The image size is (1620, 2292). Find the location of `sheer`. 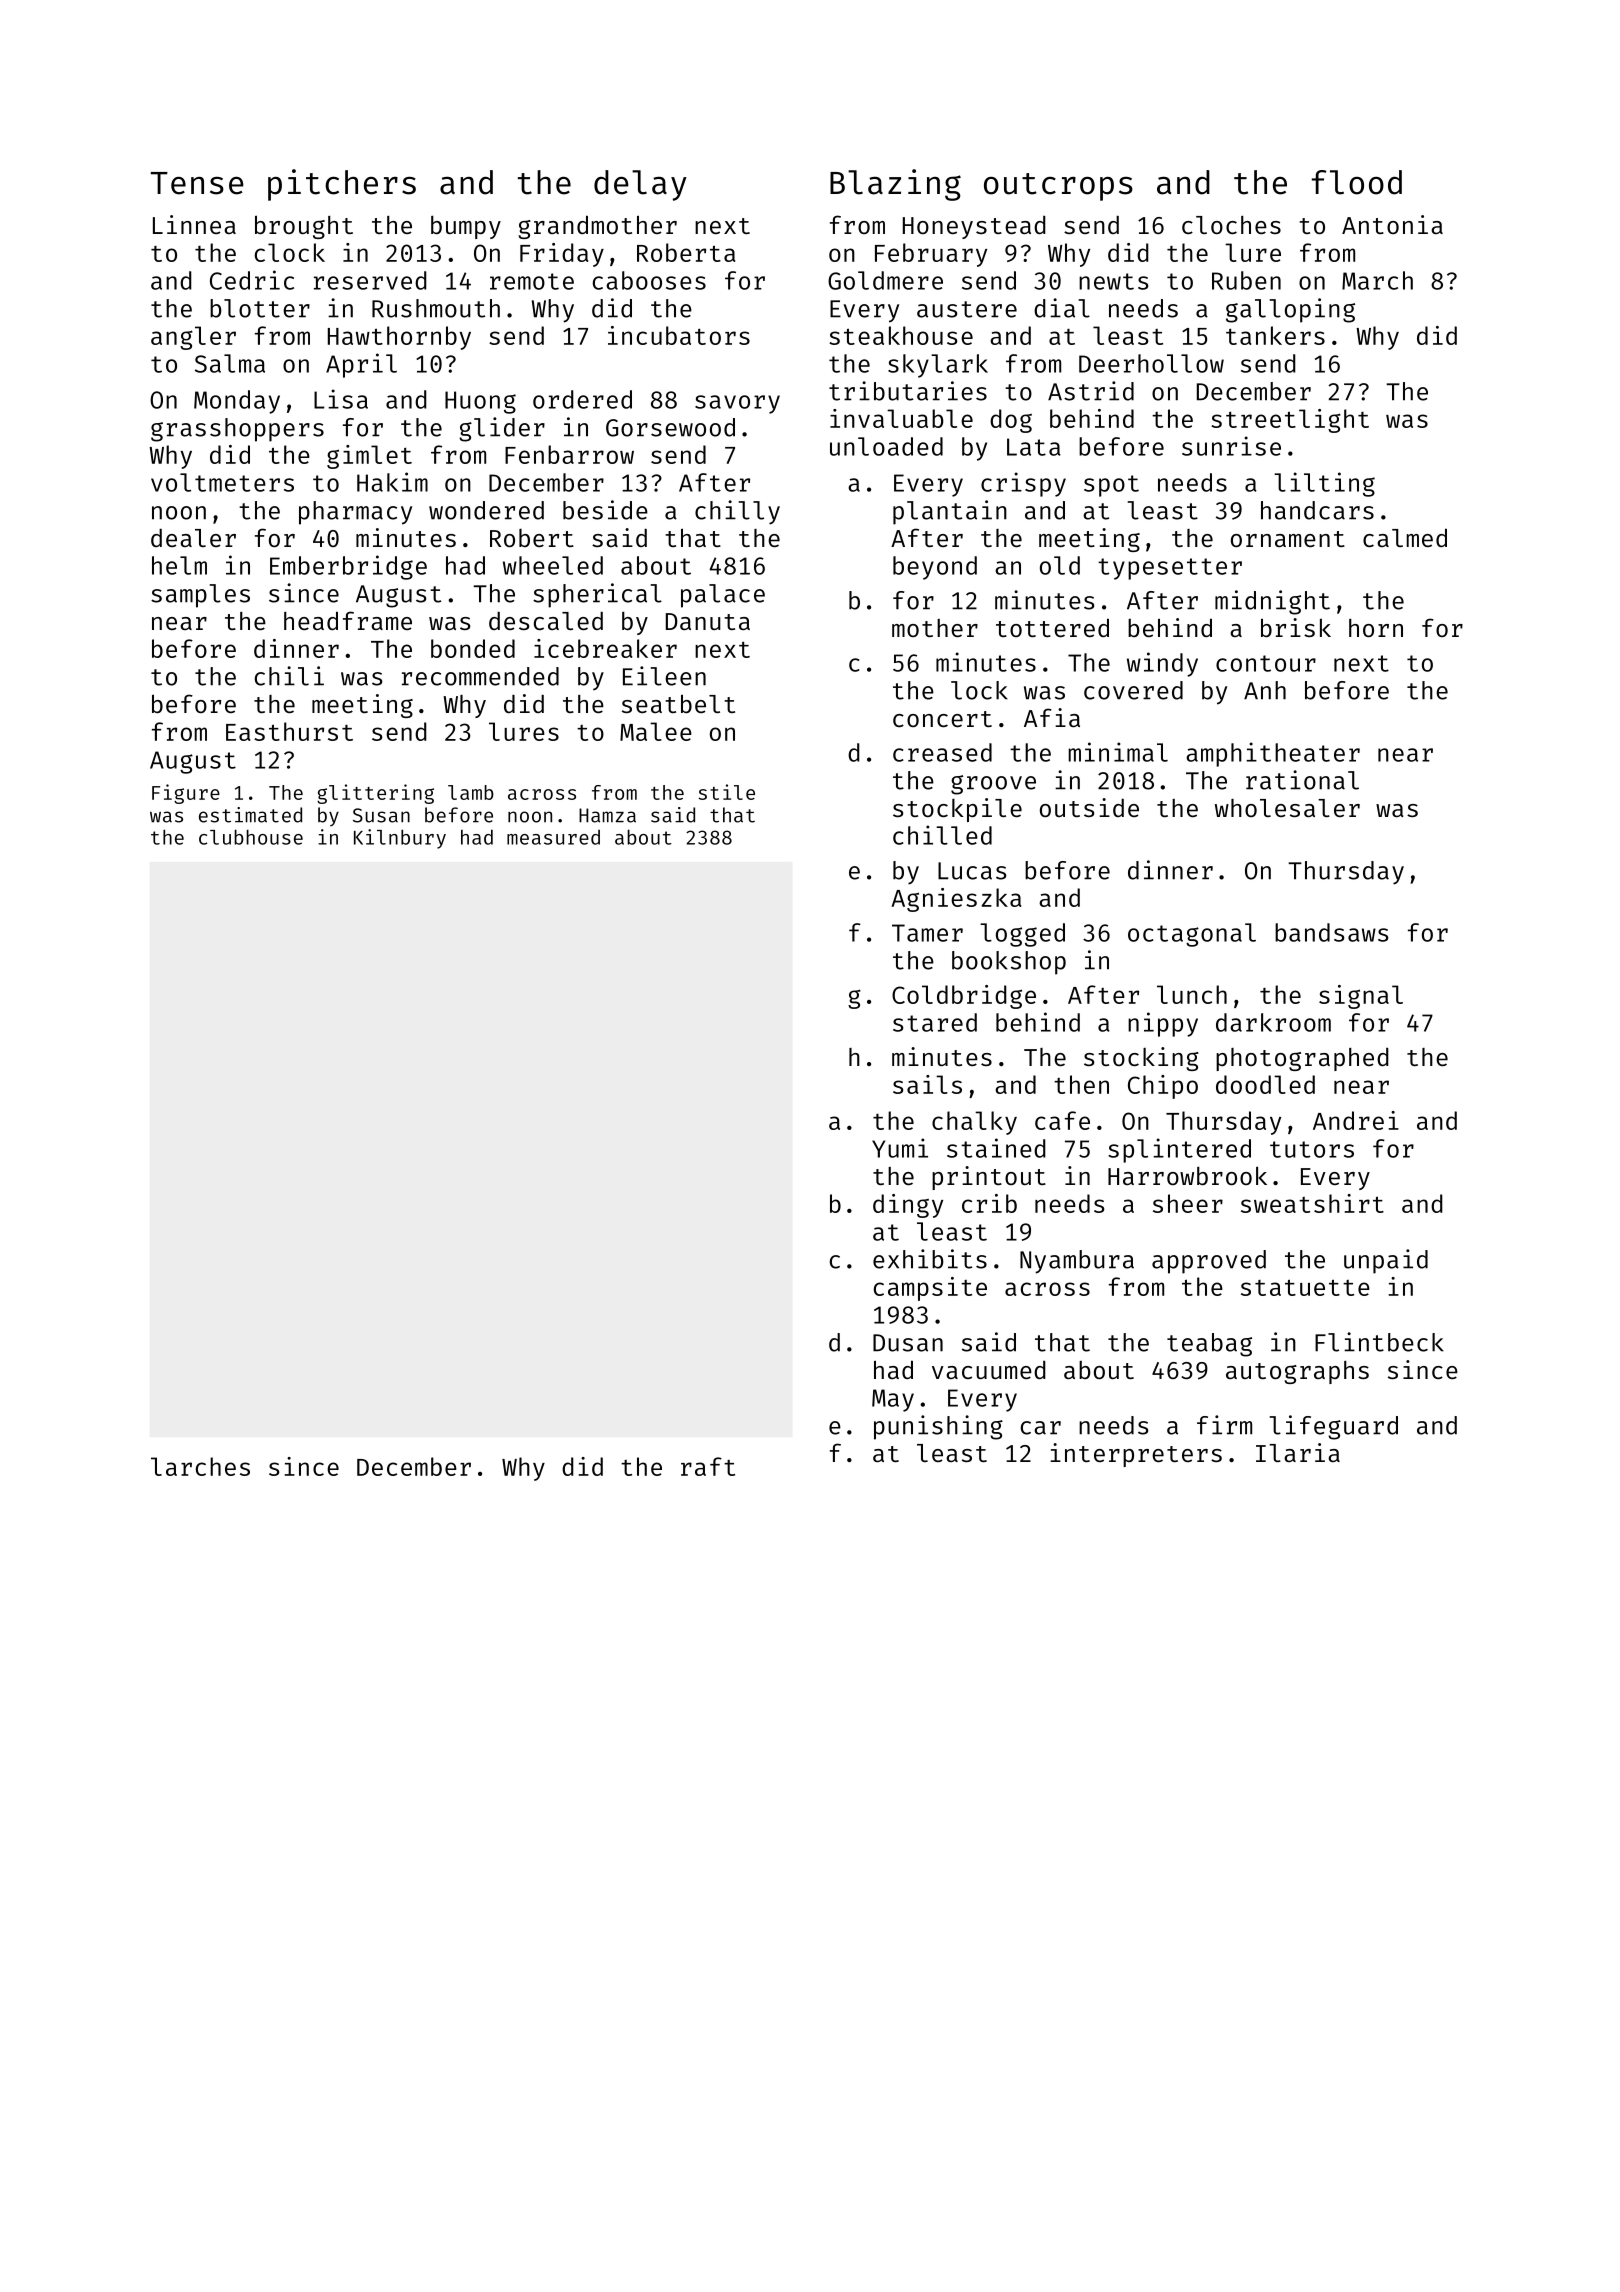

sheer is located at coordinates (1188, 1203).
